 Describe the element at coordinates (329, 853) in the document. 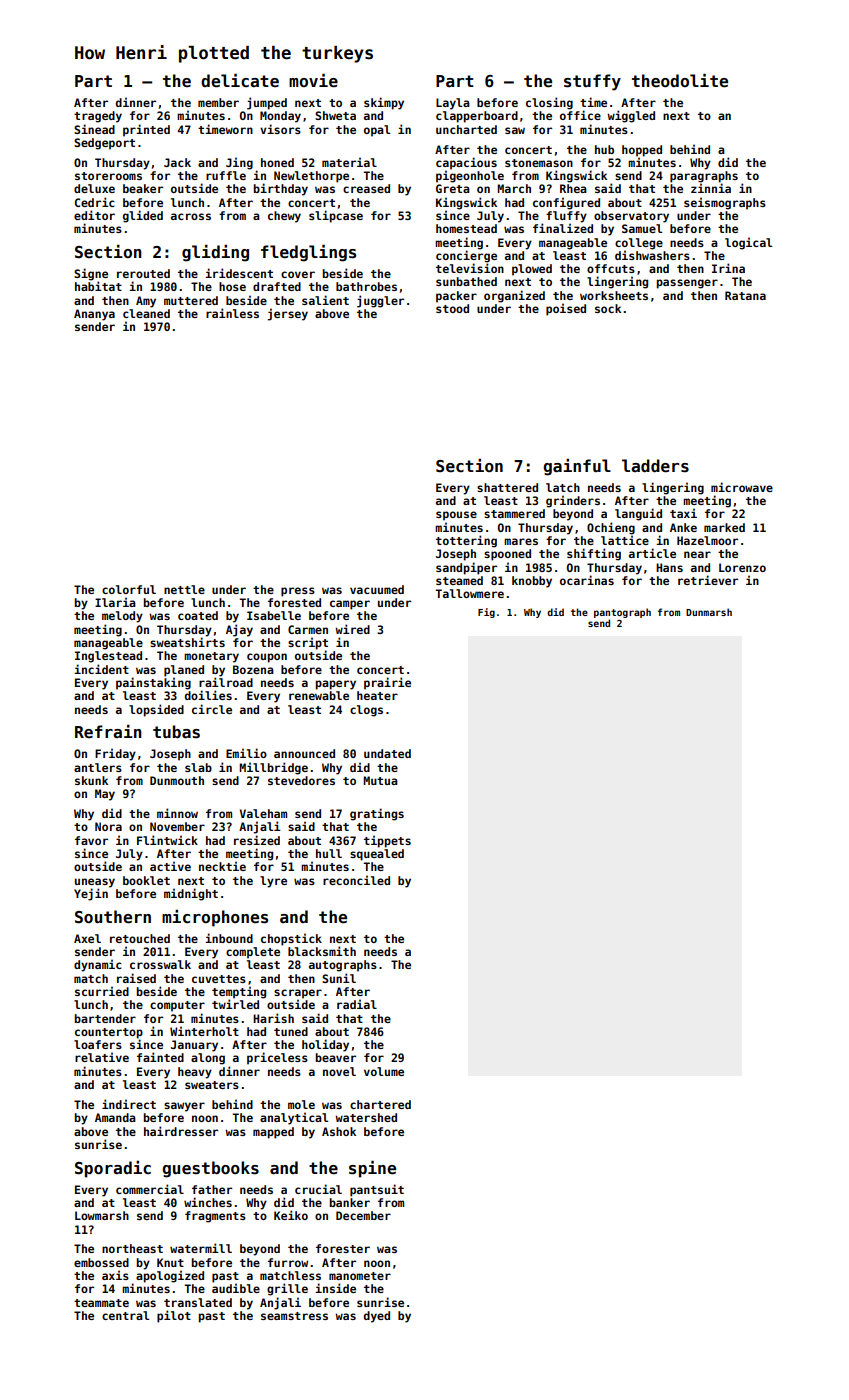

I see `hull` at that location.
